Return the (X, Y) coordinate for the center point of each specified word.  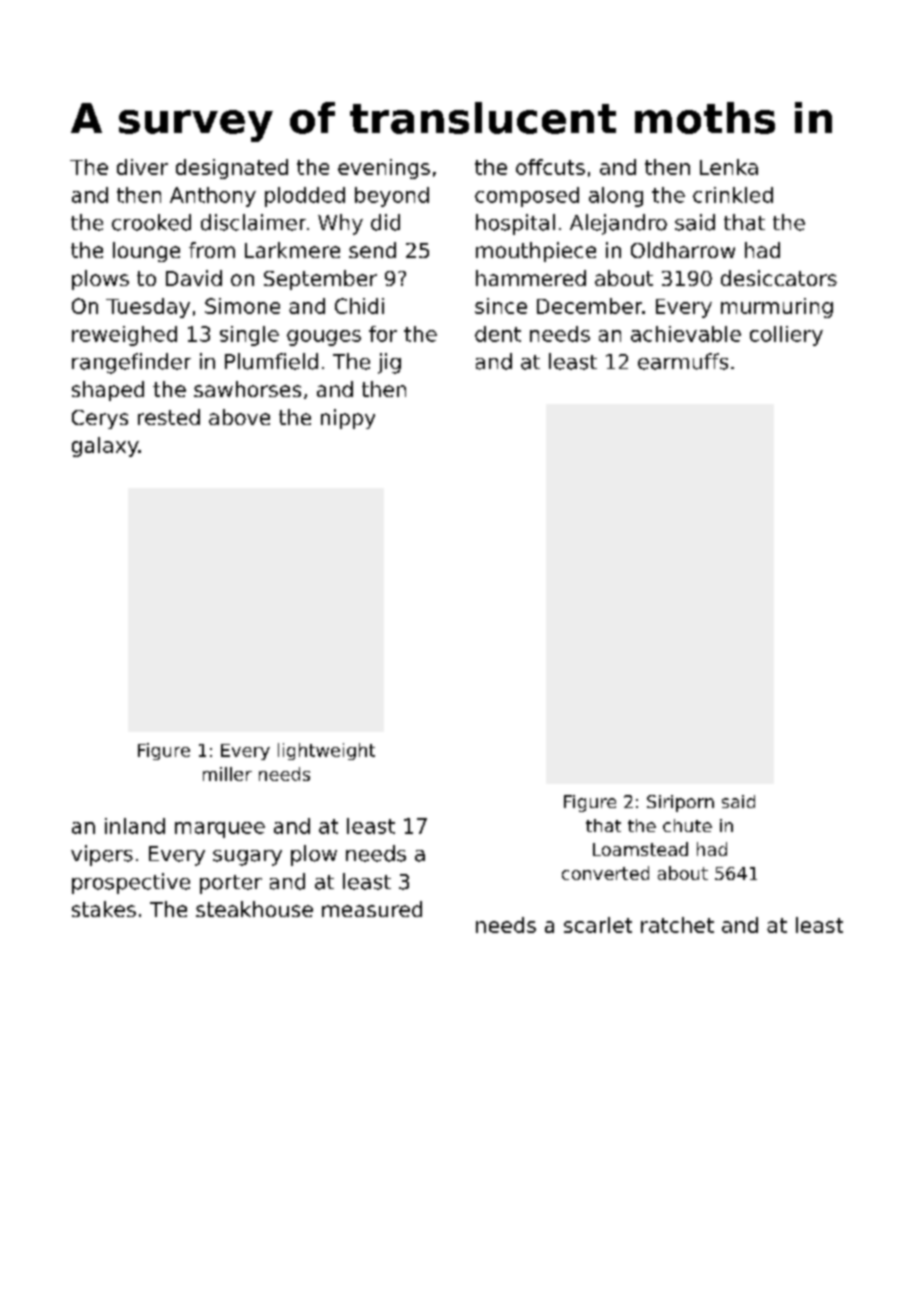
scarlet (598, 925)
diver (142, 167)
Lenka (729, 167)
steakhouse (254, 909)
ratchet (677, 925)
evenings (384, 169)
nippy (348, 419)
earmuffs (683, 361)
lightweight (326, 751)
